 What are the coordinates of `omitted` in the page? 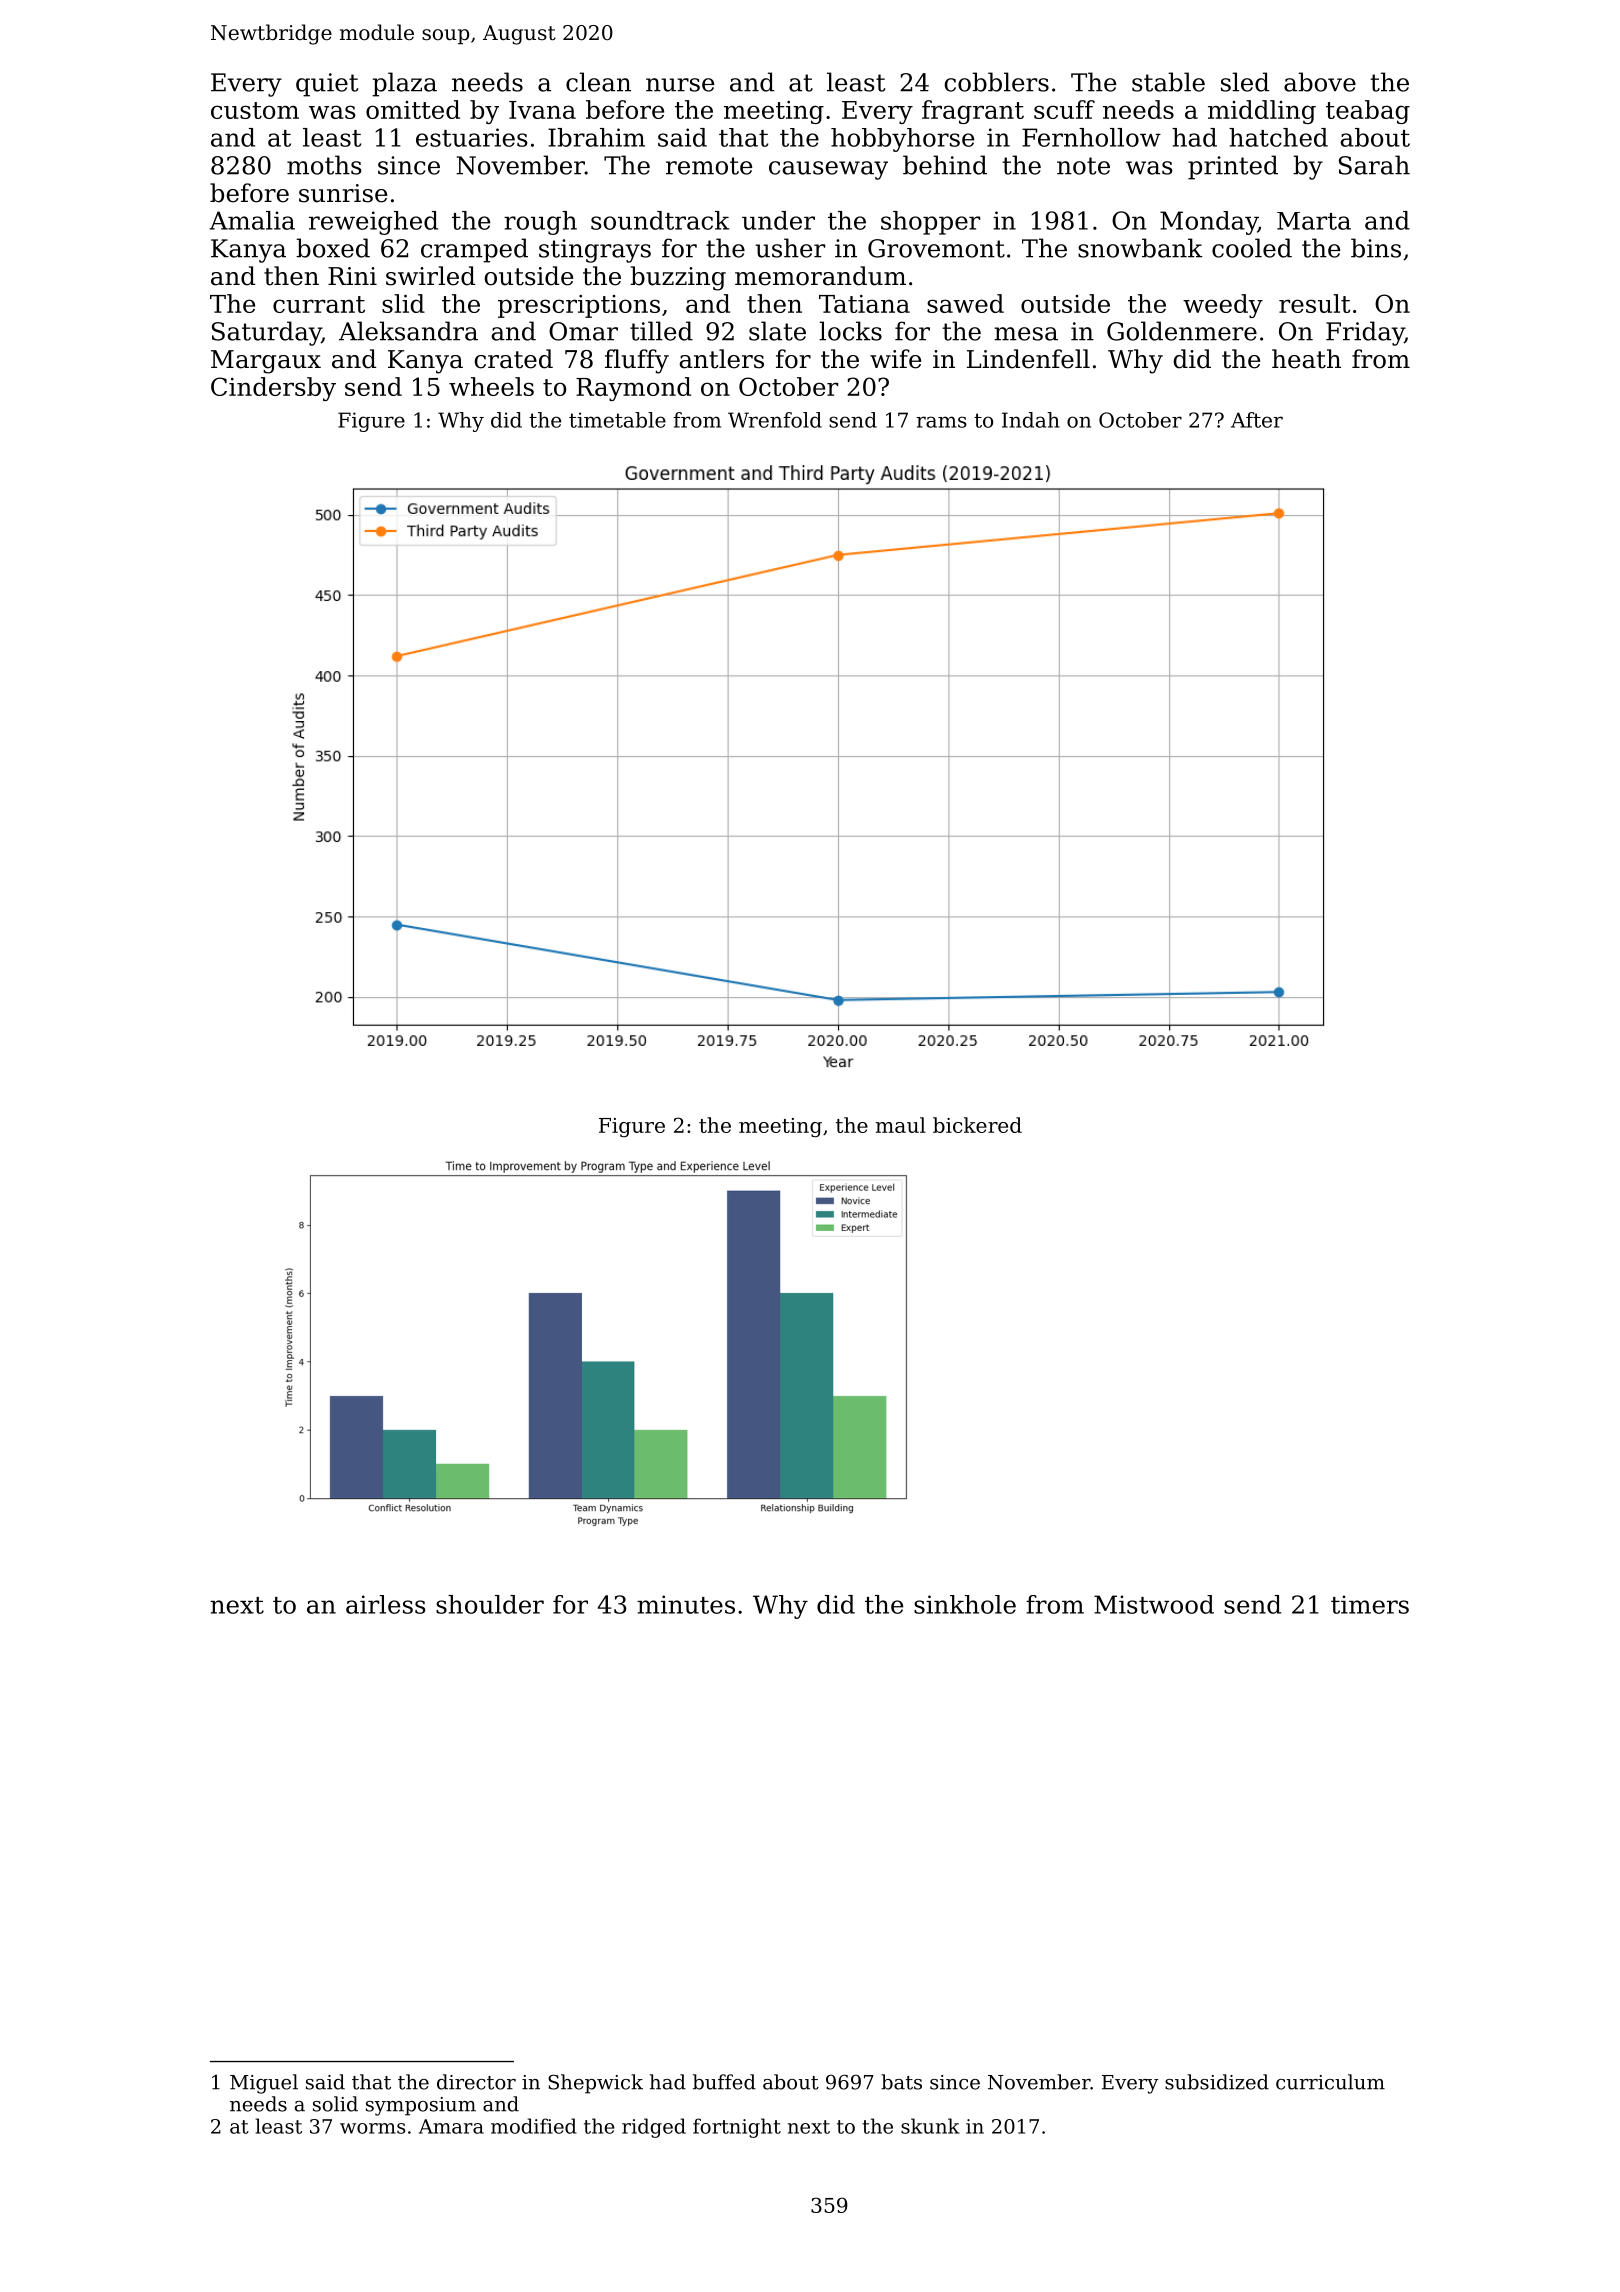 It's located at (413, 109).
